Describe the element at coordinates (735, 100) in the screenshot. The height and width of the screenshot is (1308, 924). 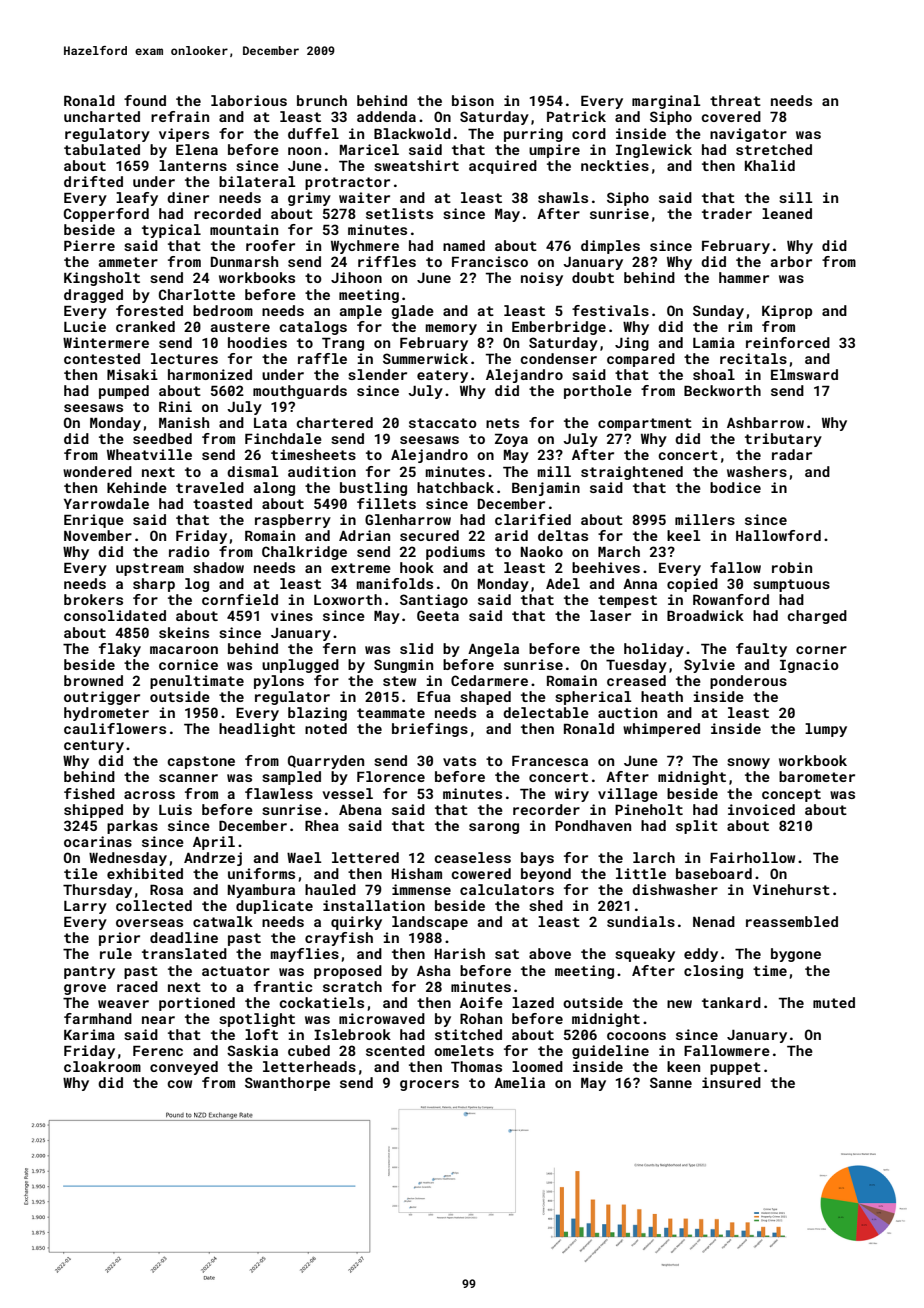
I see `threat` at that location.
